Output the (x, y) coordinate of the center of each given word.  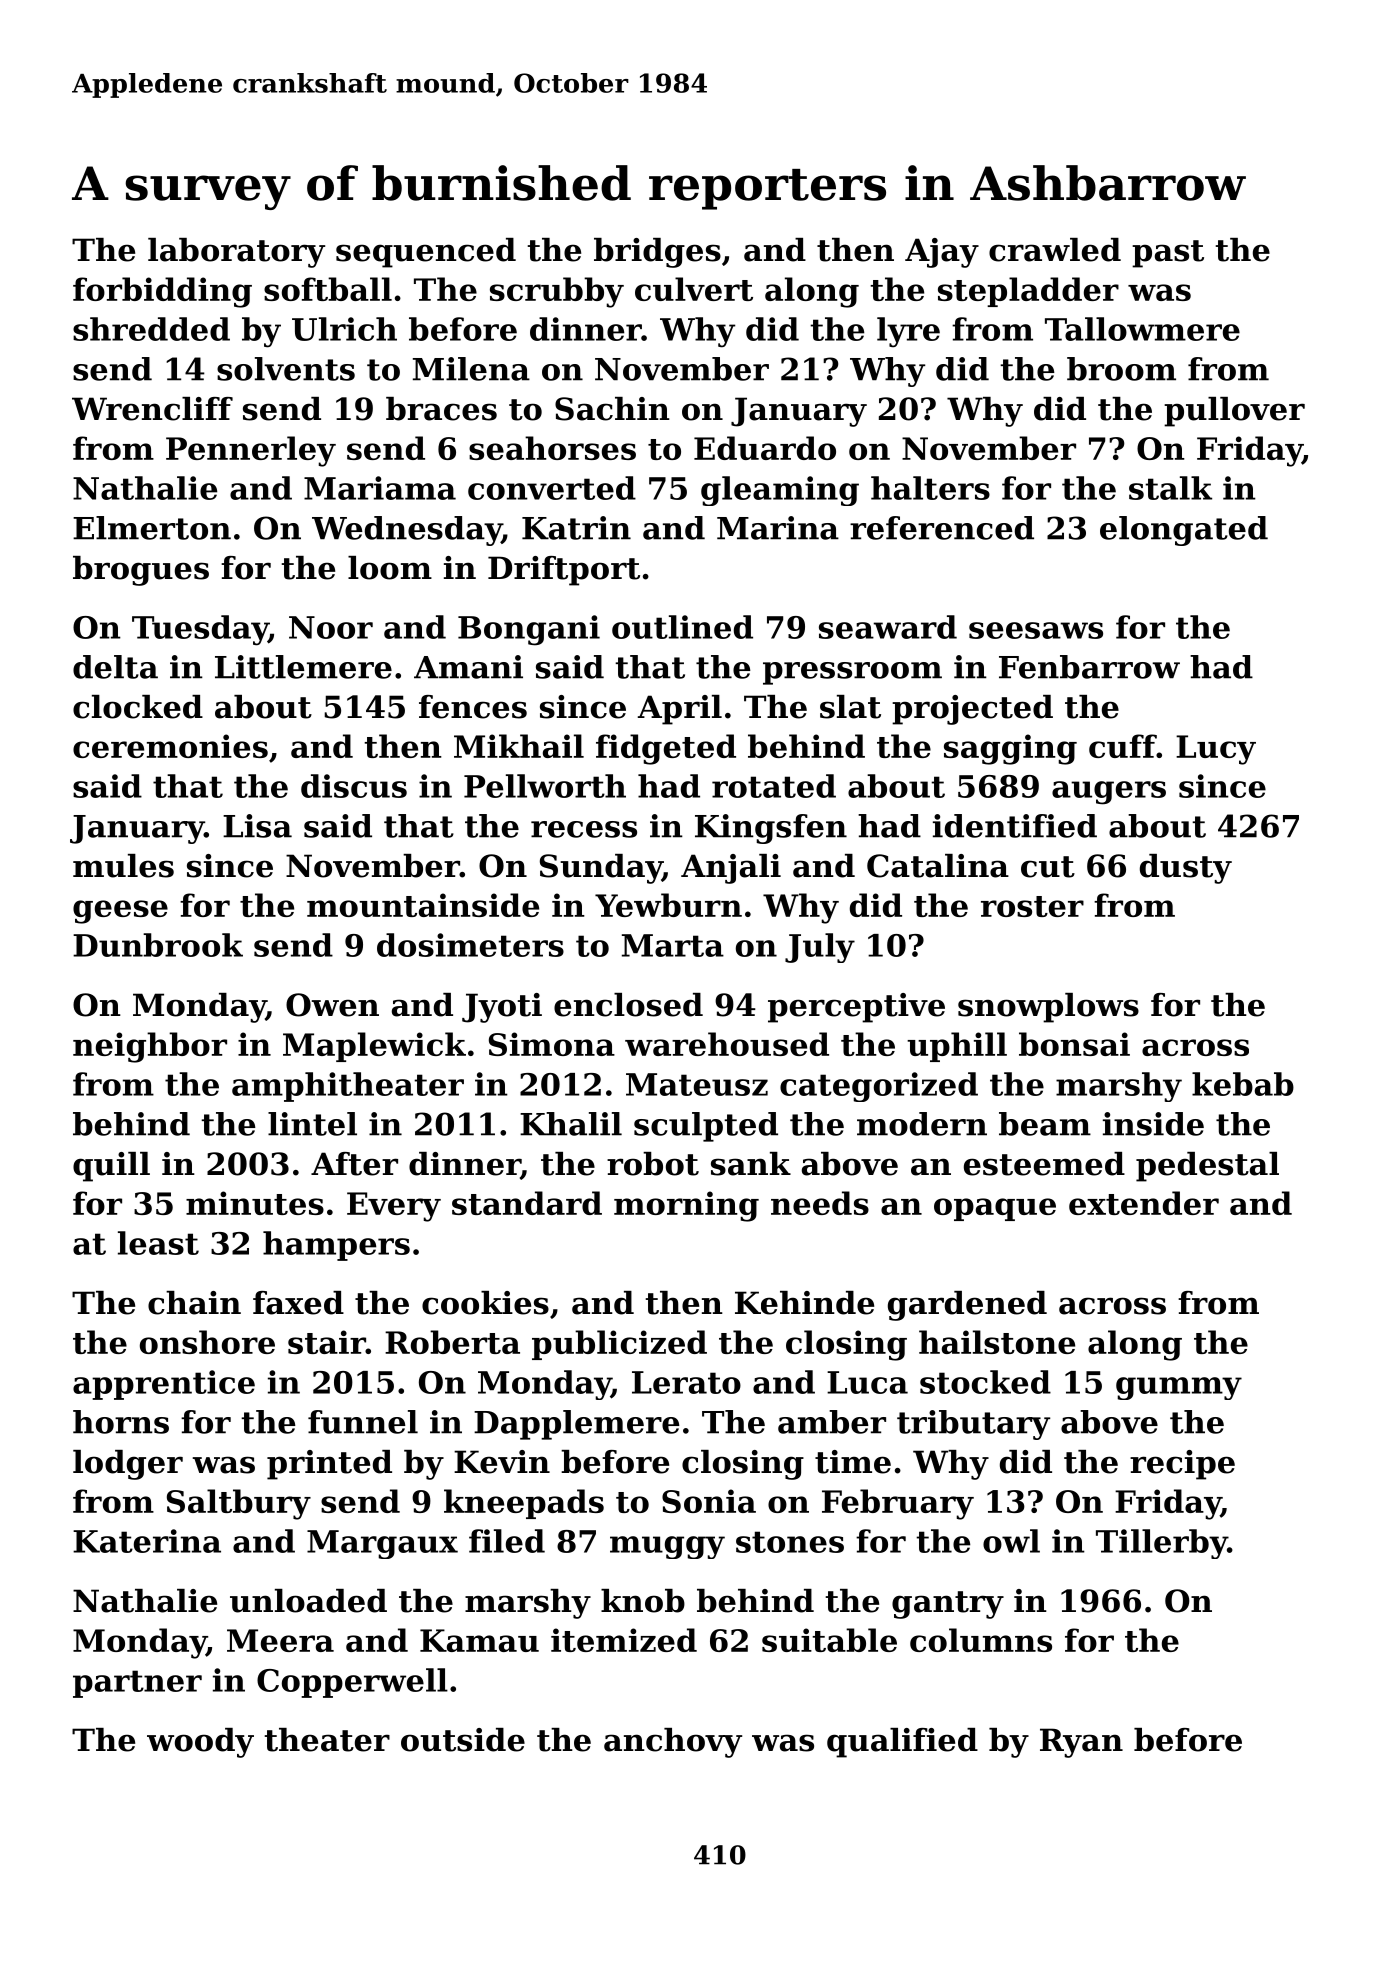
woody (200, 1743)
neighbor (150, 1047)
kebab (1243, 1084)
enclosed (628, 1005)
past (1168, 254)
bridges (657, 253)
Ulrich (344, 329)
